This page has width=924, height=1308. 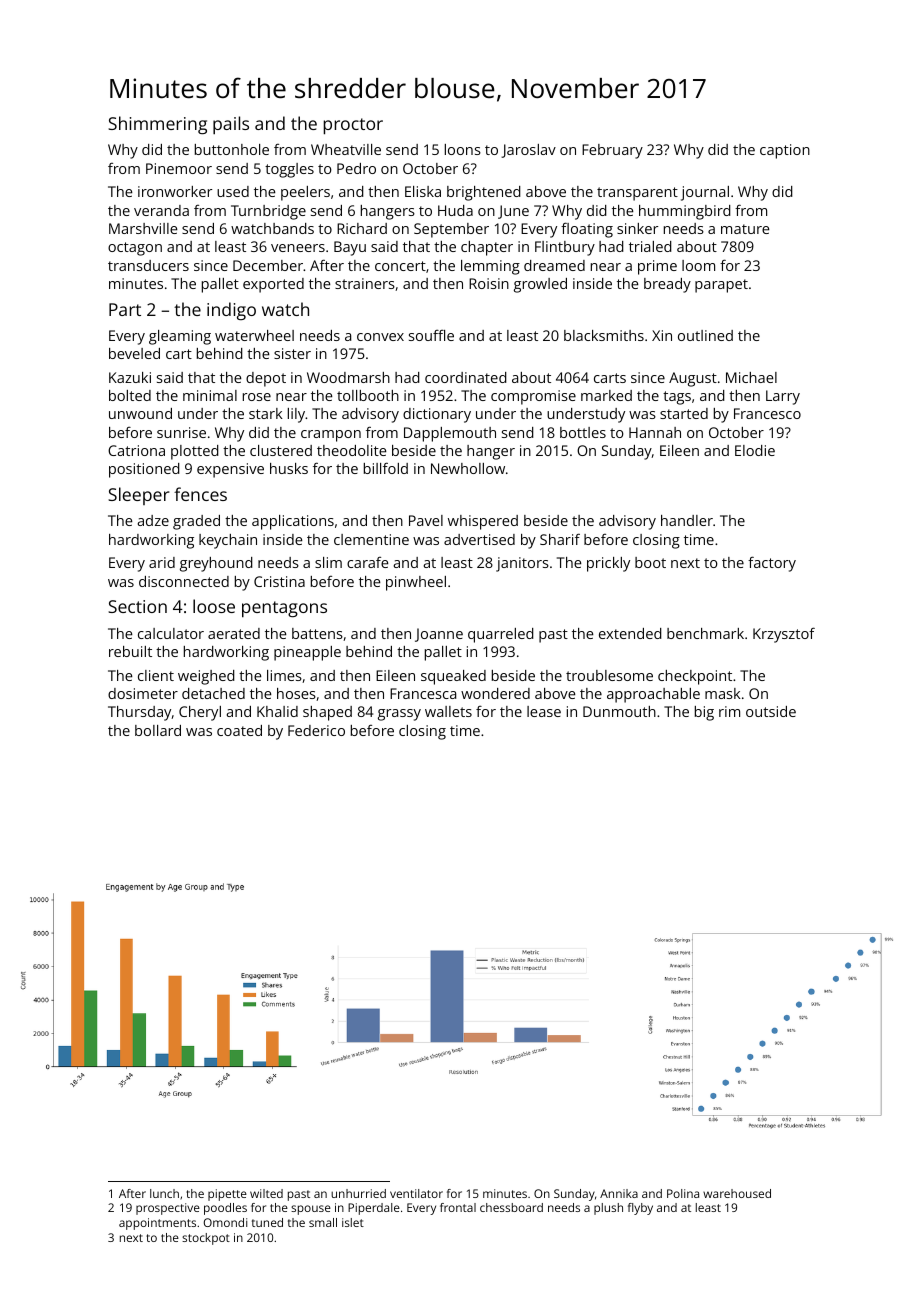 I want to click on caption, so click(x=785, y=151).
